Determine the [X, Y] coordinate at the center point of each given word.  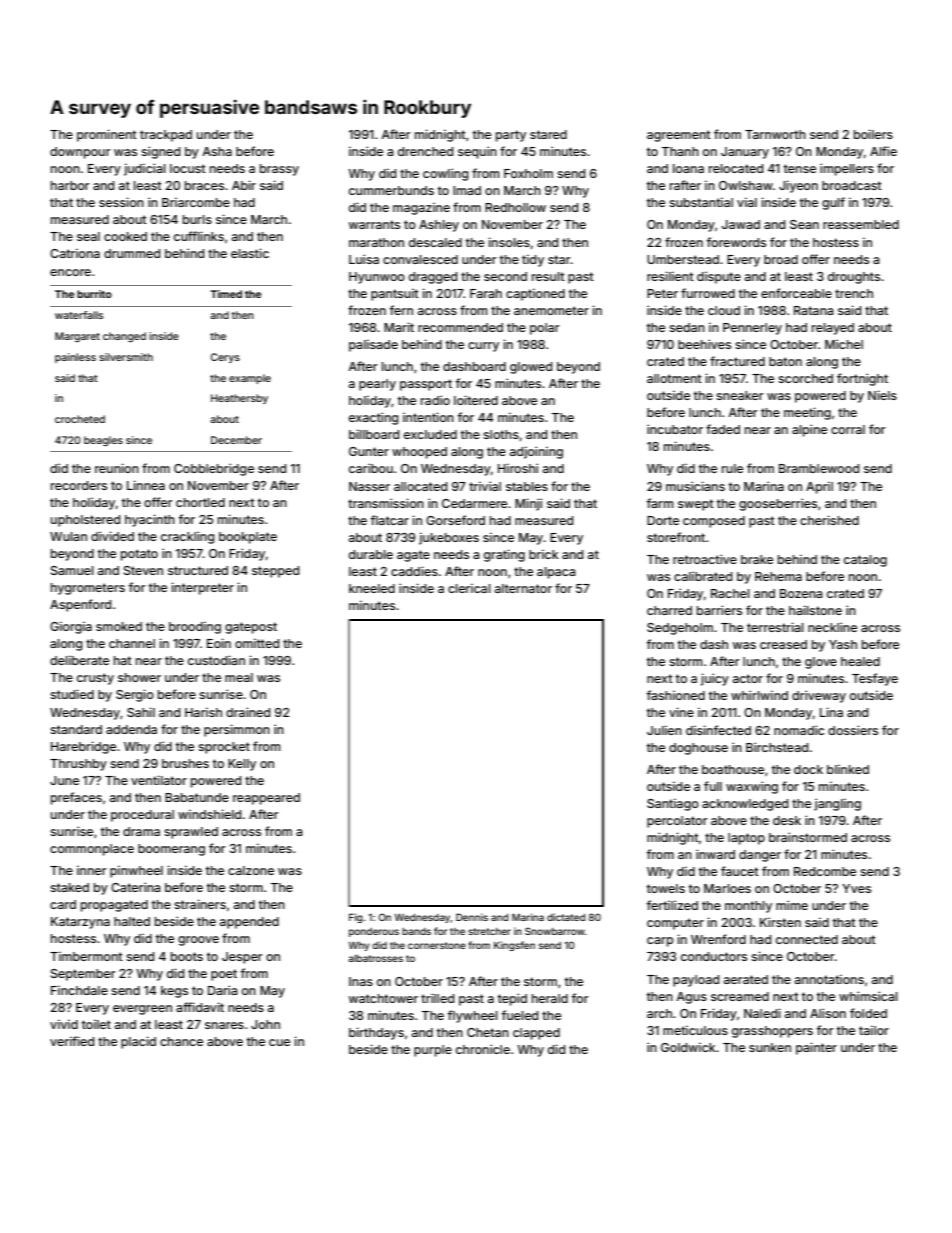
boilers [873, 134]
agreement [679, 136]
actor [748, 678]
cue [279, 1042]
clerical [469, 588]
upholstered [85, 521]
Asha [217, 151]
